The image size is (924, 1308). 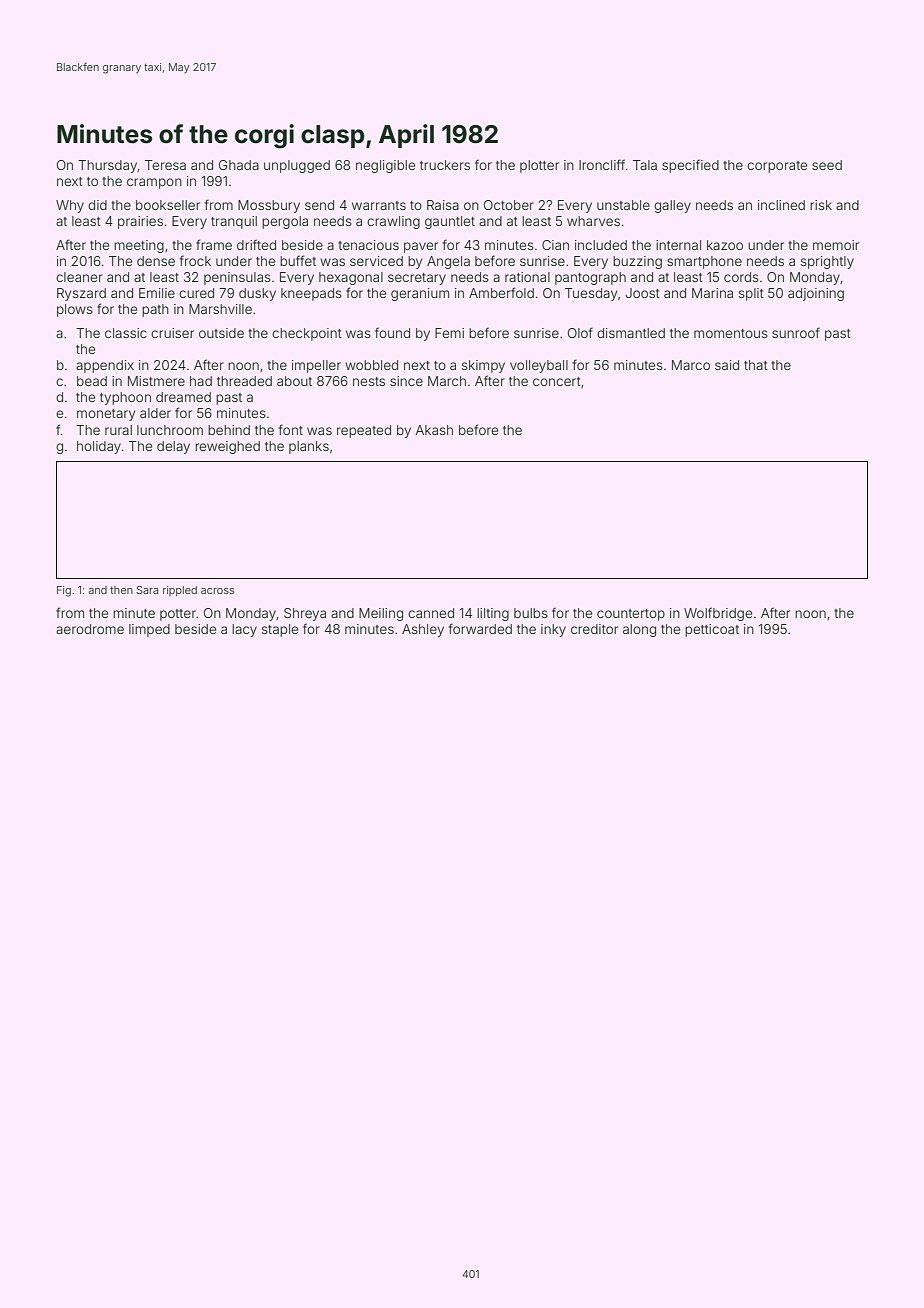 What do you see at coordinates (309, 447) in the document?
I see `planks` at bounding box center [309, 447].
